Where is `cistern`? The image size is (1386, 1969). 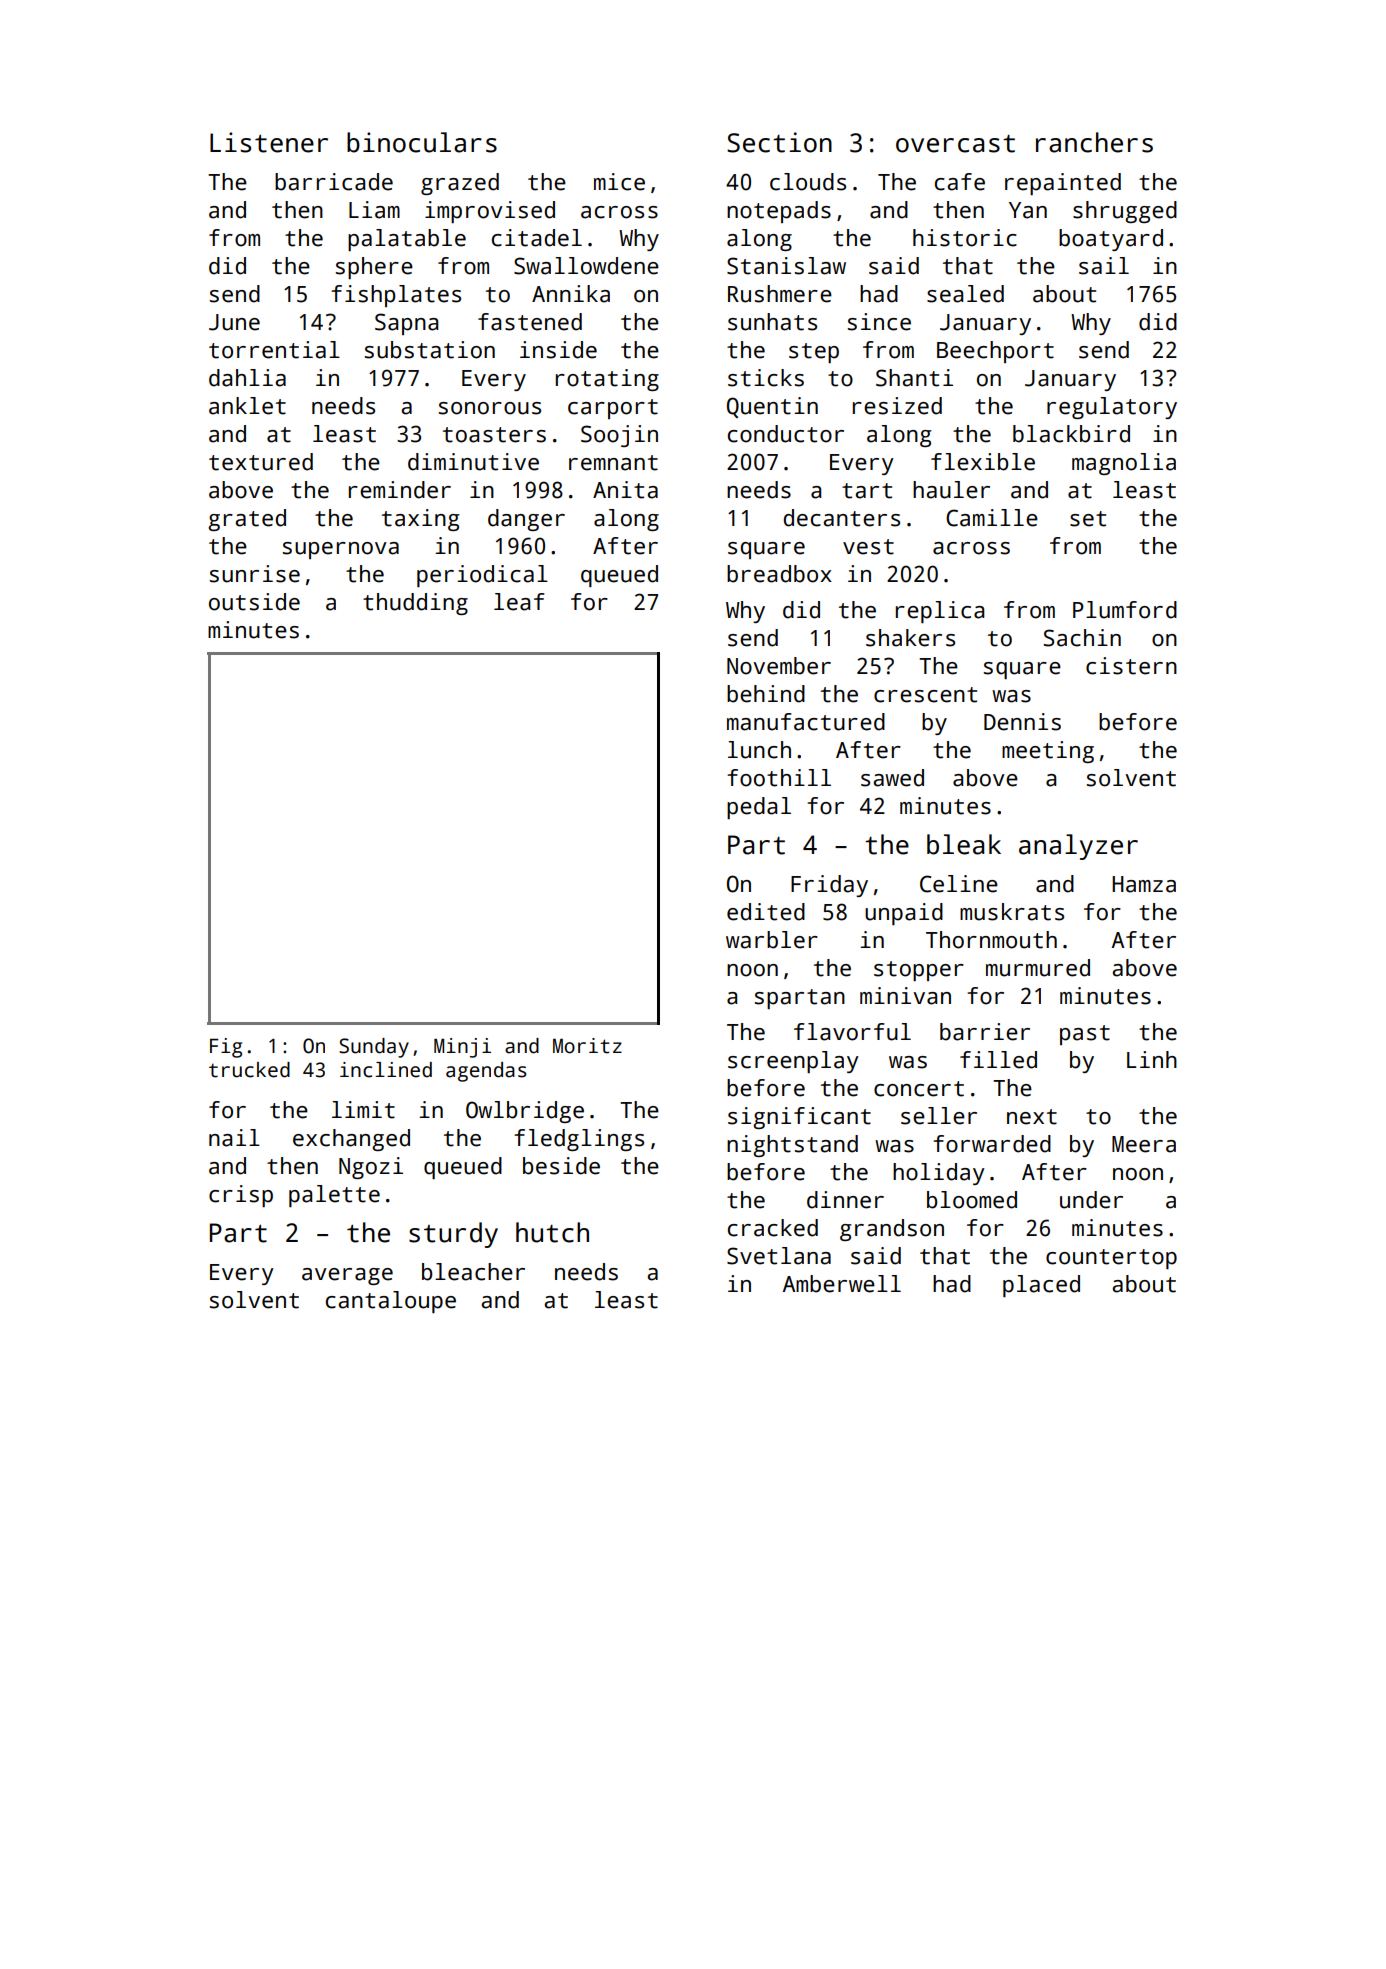
cistern is located at coordinates (1131, 666).
